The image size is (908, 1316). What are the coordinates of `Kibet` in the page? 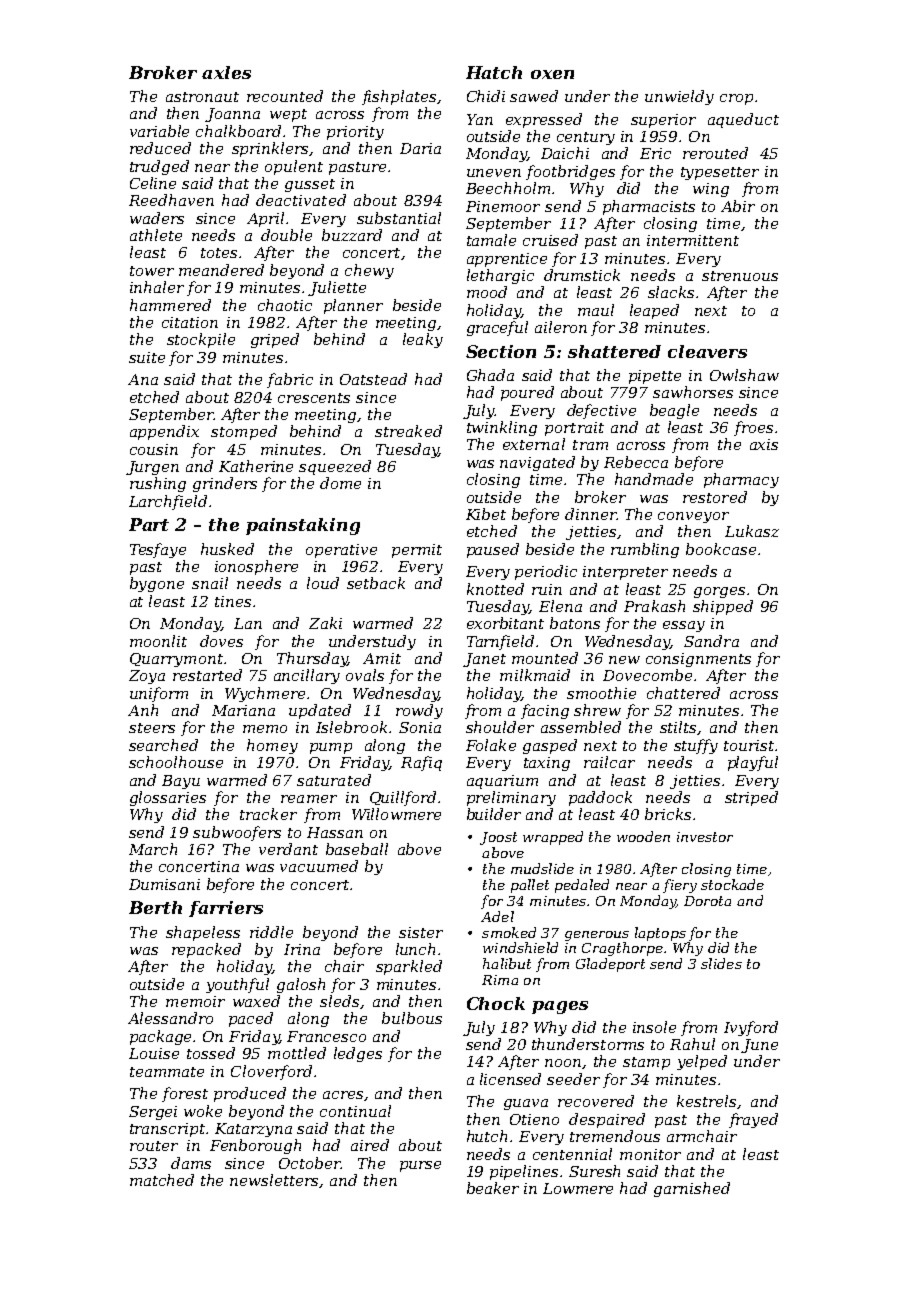 It's located at (486, 514).
